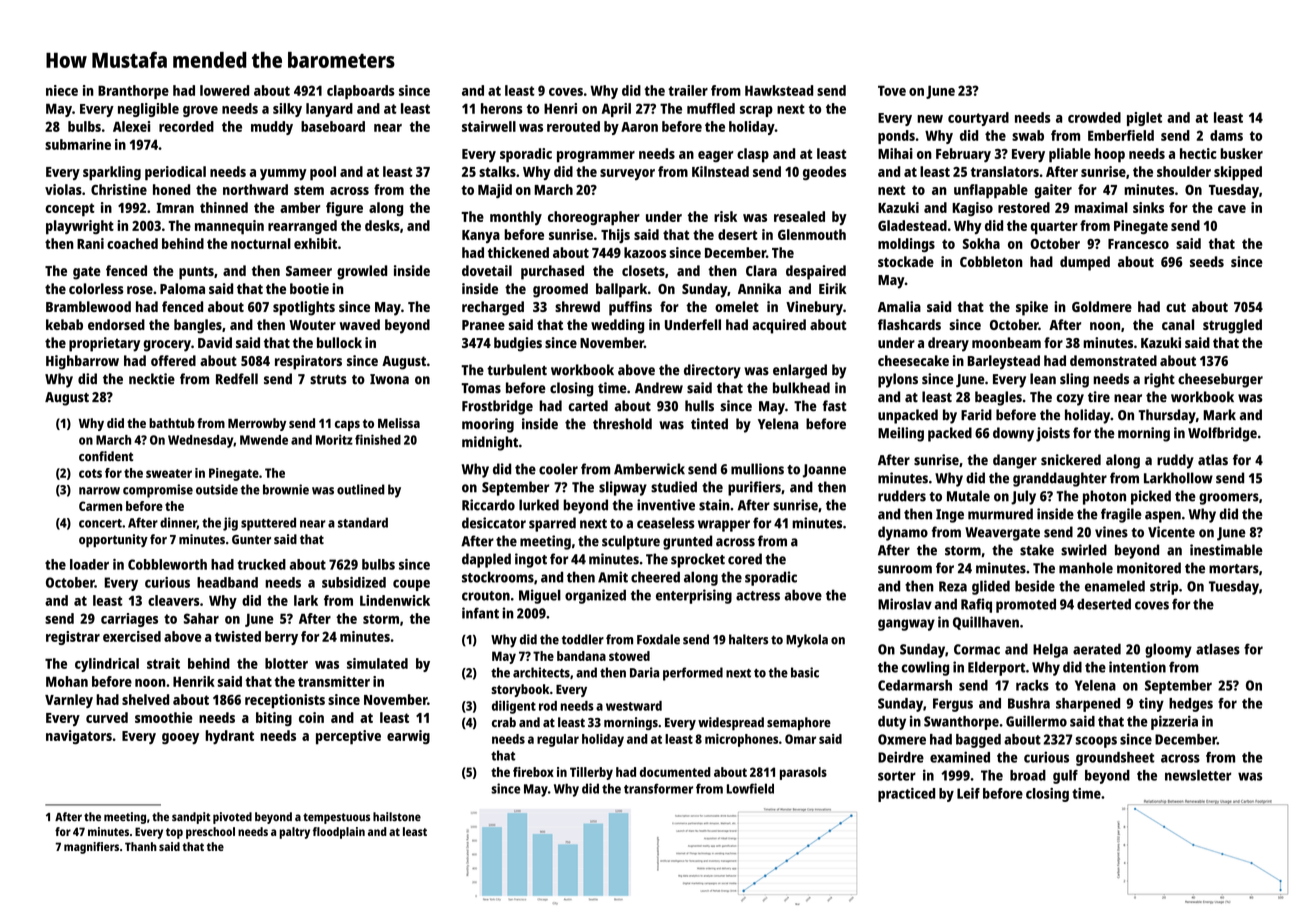 The height and width of the document is (924, 1308). What do you see at coordinates (497, 407) in the document?
I see `Frostbridge` at bounding box center [497, 407].
